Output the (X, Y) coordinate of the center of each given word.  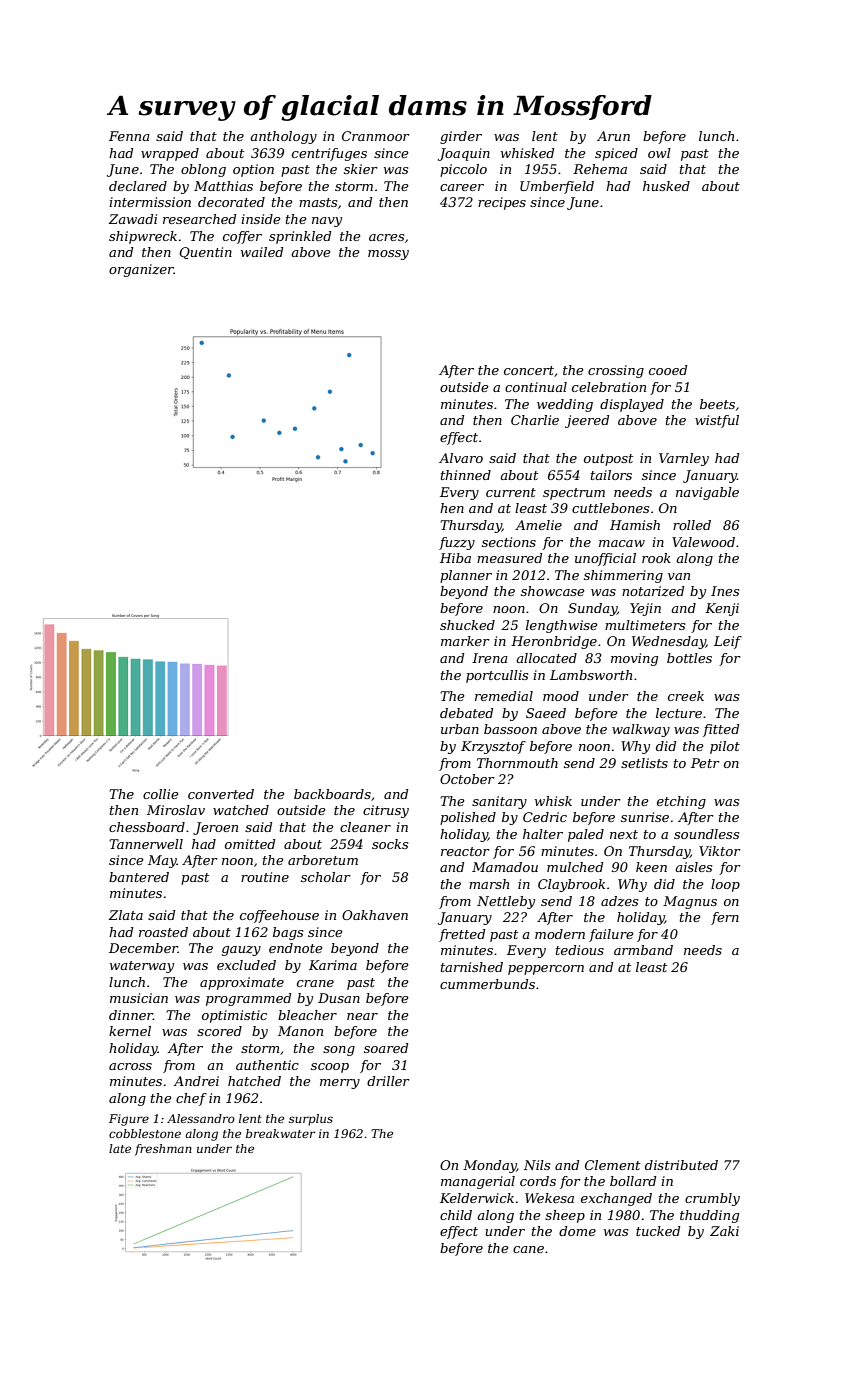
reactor (465, 851)
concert (529, 370)
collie (161, 794)
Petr (705, 763)
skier (361, 169)
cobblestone (145, 1133)
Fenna (129, 136)
